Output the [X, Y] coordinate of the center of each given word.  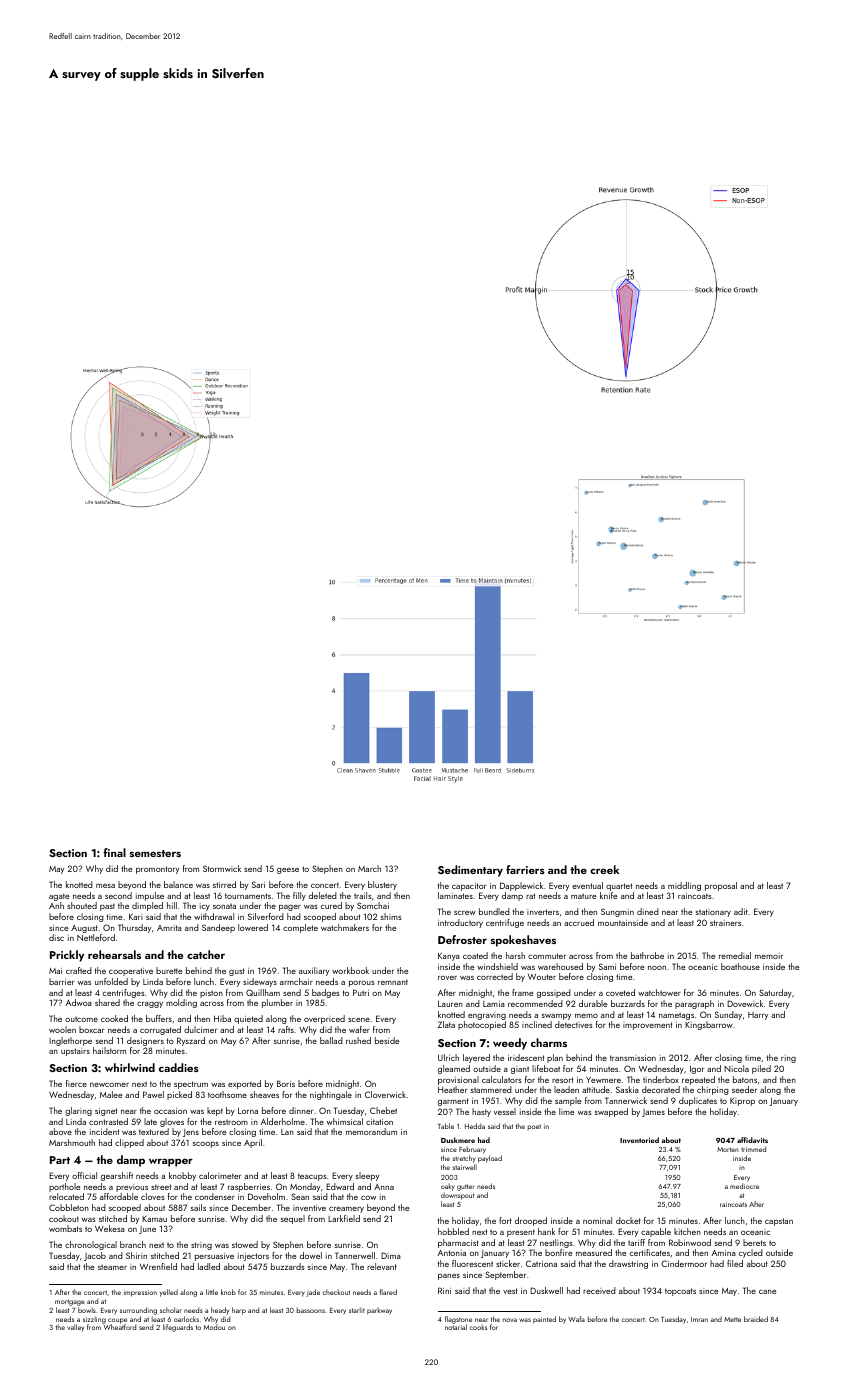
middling [684, 886]
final [114, 852]
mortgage [70, 1302]
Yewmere [603, 1079]
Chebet [383, 1110]
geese [288, 871]
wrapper [171, 1162]
